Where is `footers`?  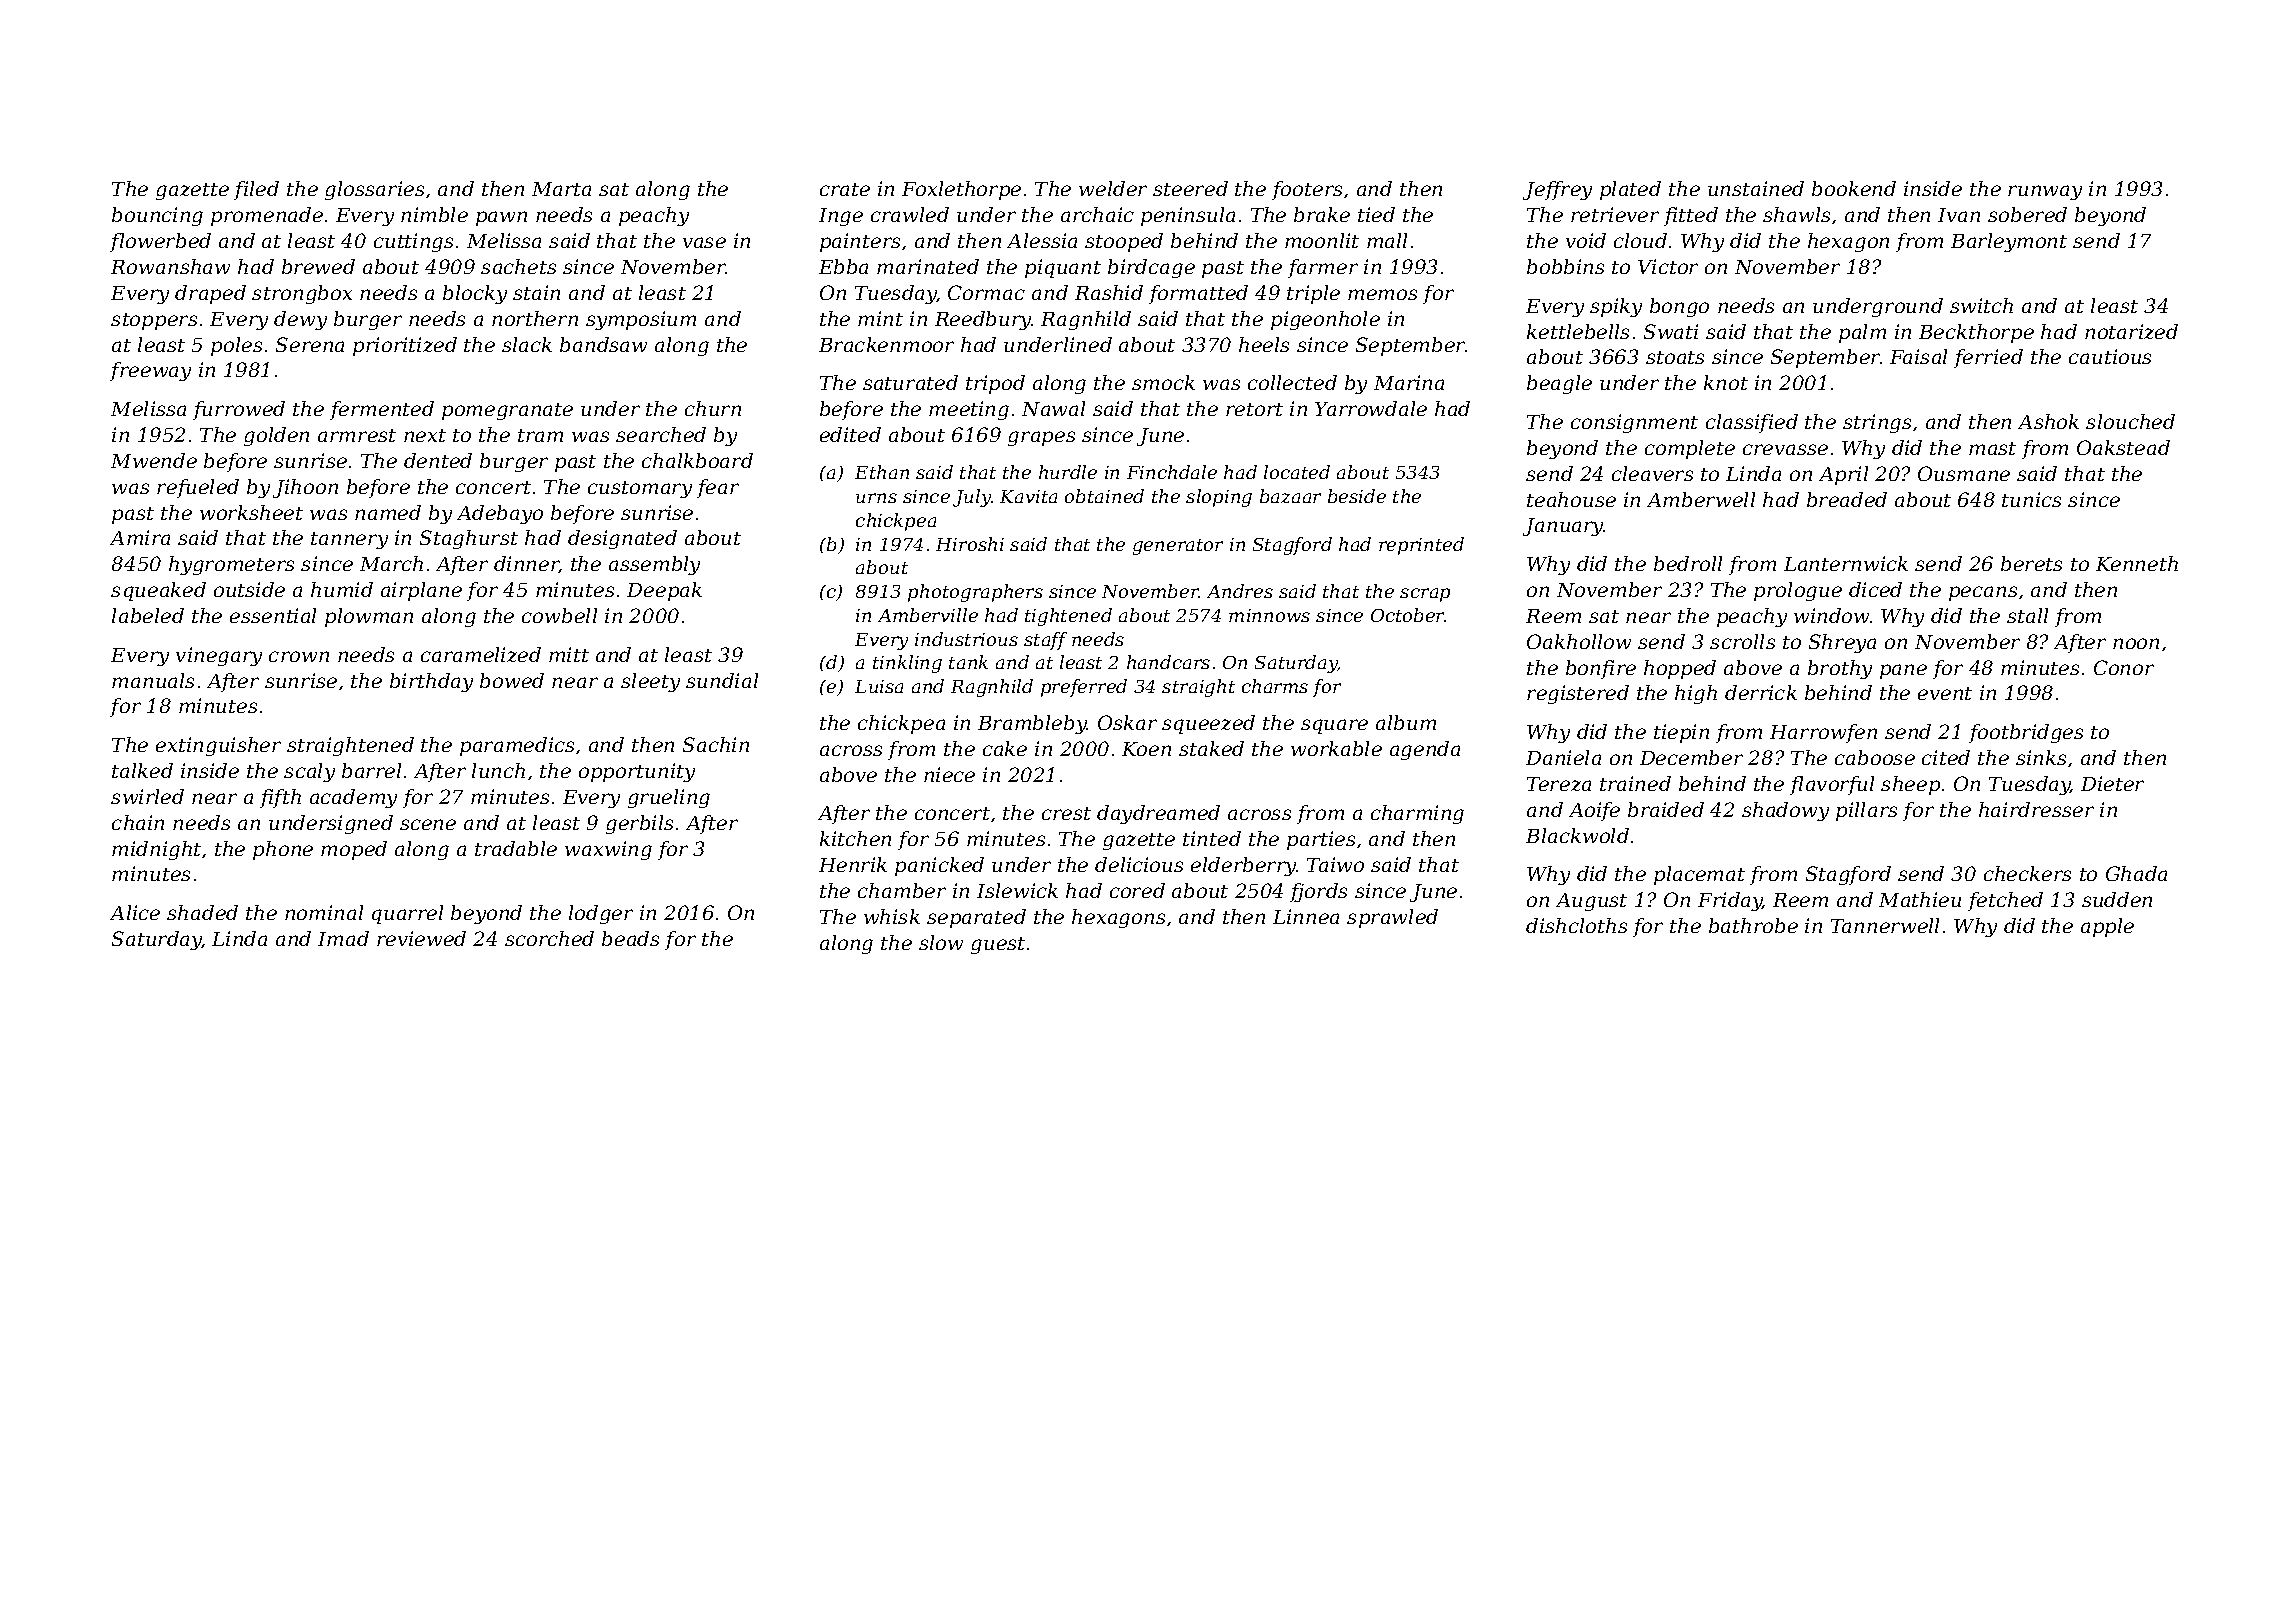 footers is located at coordinates (1307, 190).
